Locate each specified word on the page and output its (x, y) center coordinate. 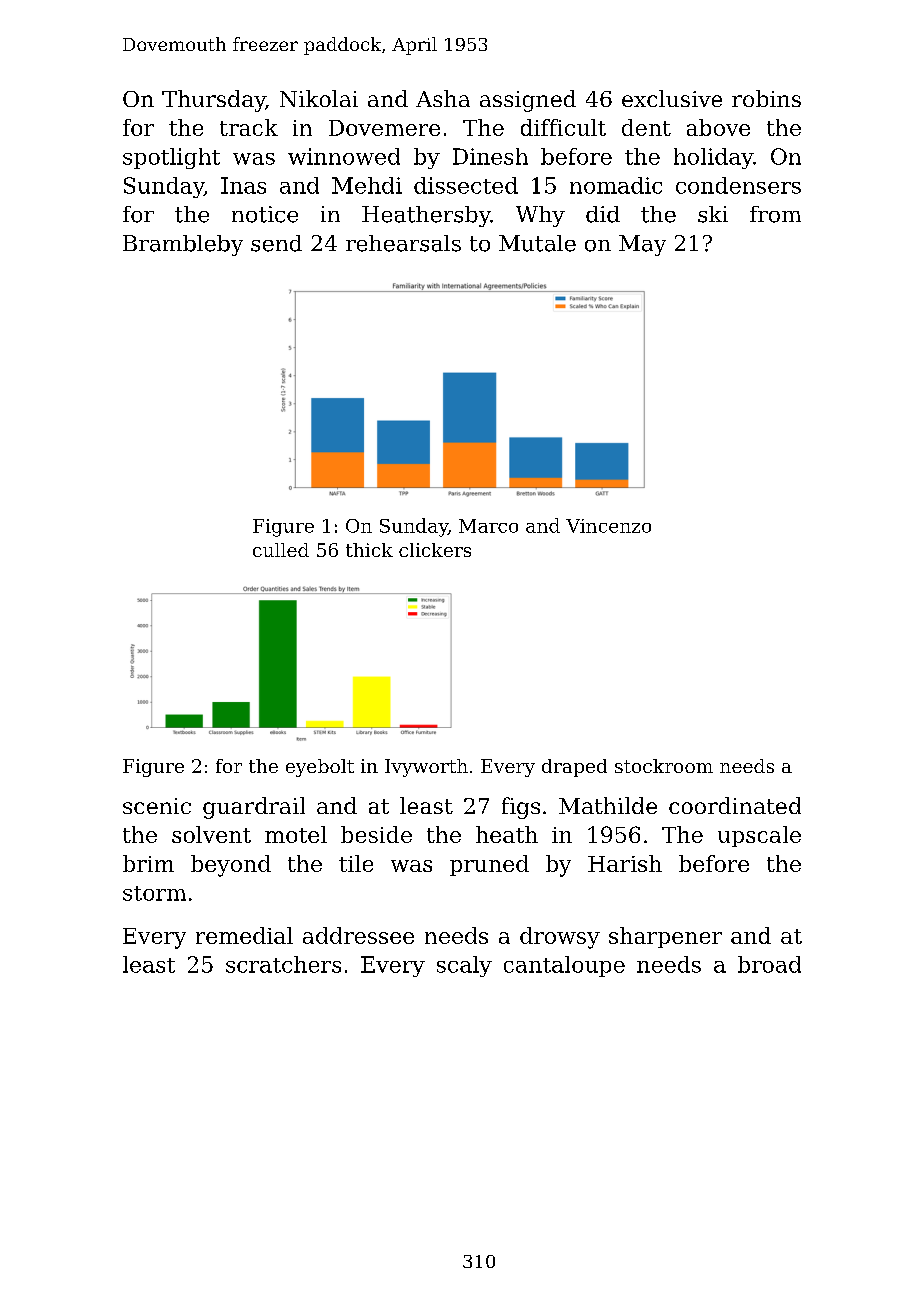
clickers (435, 550)
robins (766, 98)
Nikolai (319, 98)
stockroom (664, 766)
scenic (157, 806)
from (775, 214)
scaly (464, 966)
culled (281, 550)
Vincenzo (608, 526)
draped (574, 768)
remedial (244, 935)
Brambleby (183, 245)
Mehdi (367, 185)
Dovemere (384, 128)
